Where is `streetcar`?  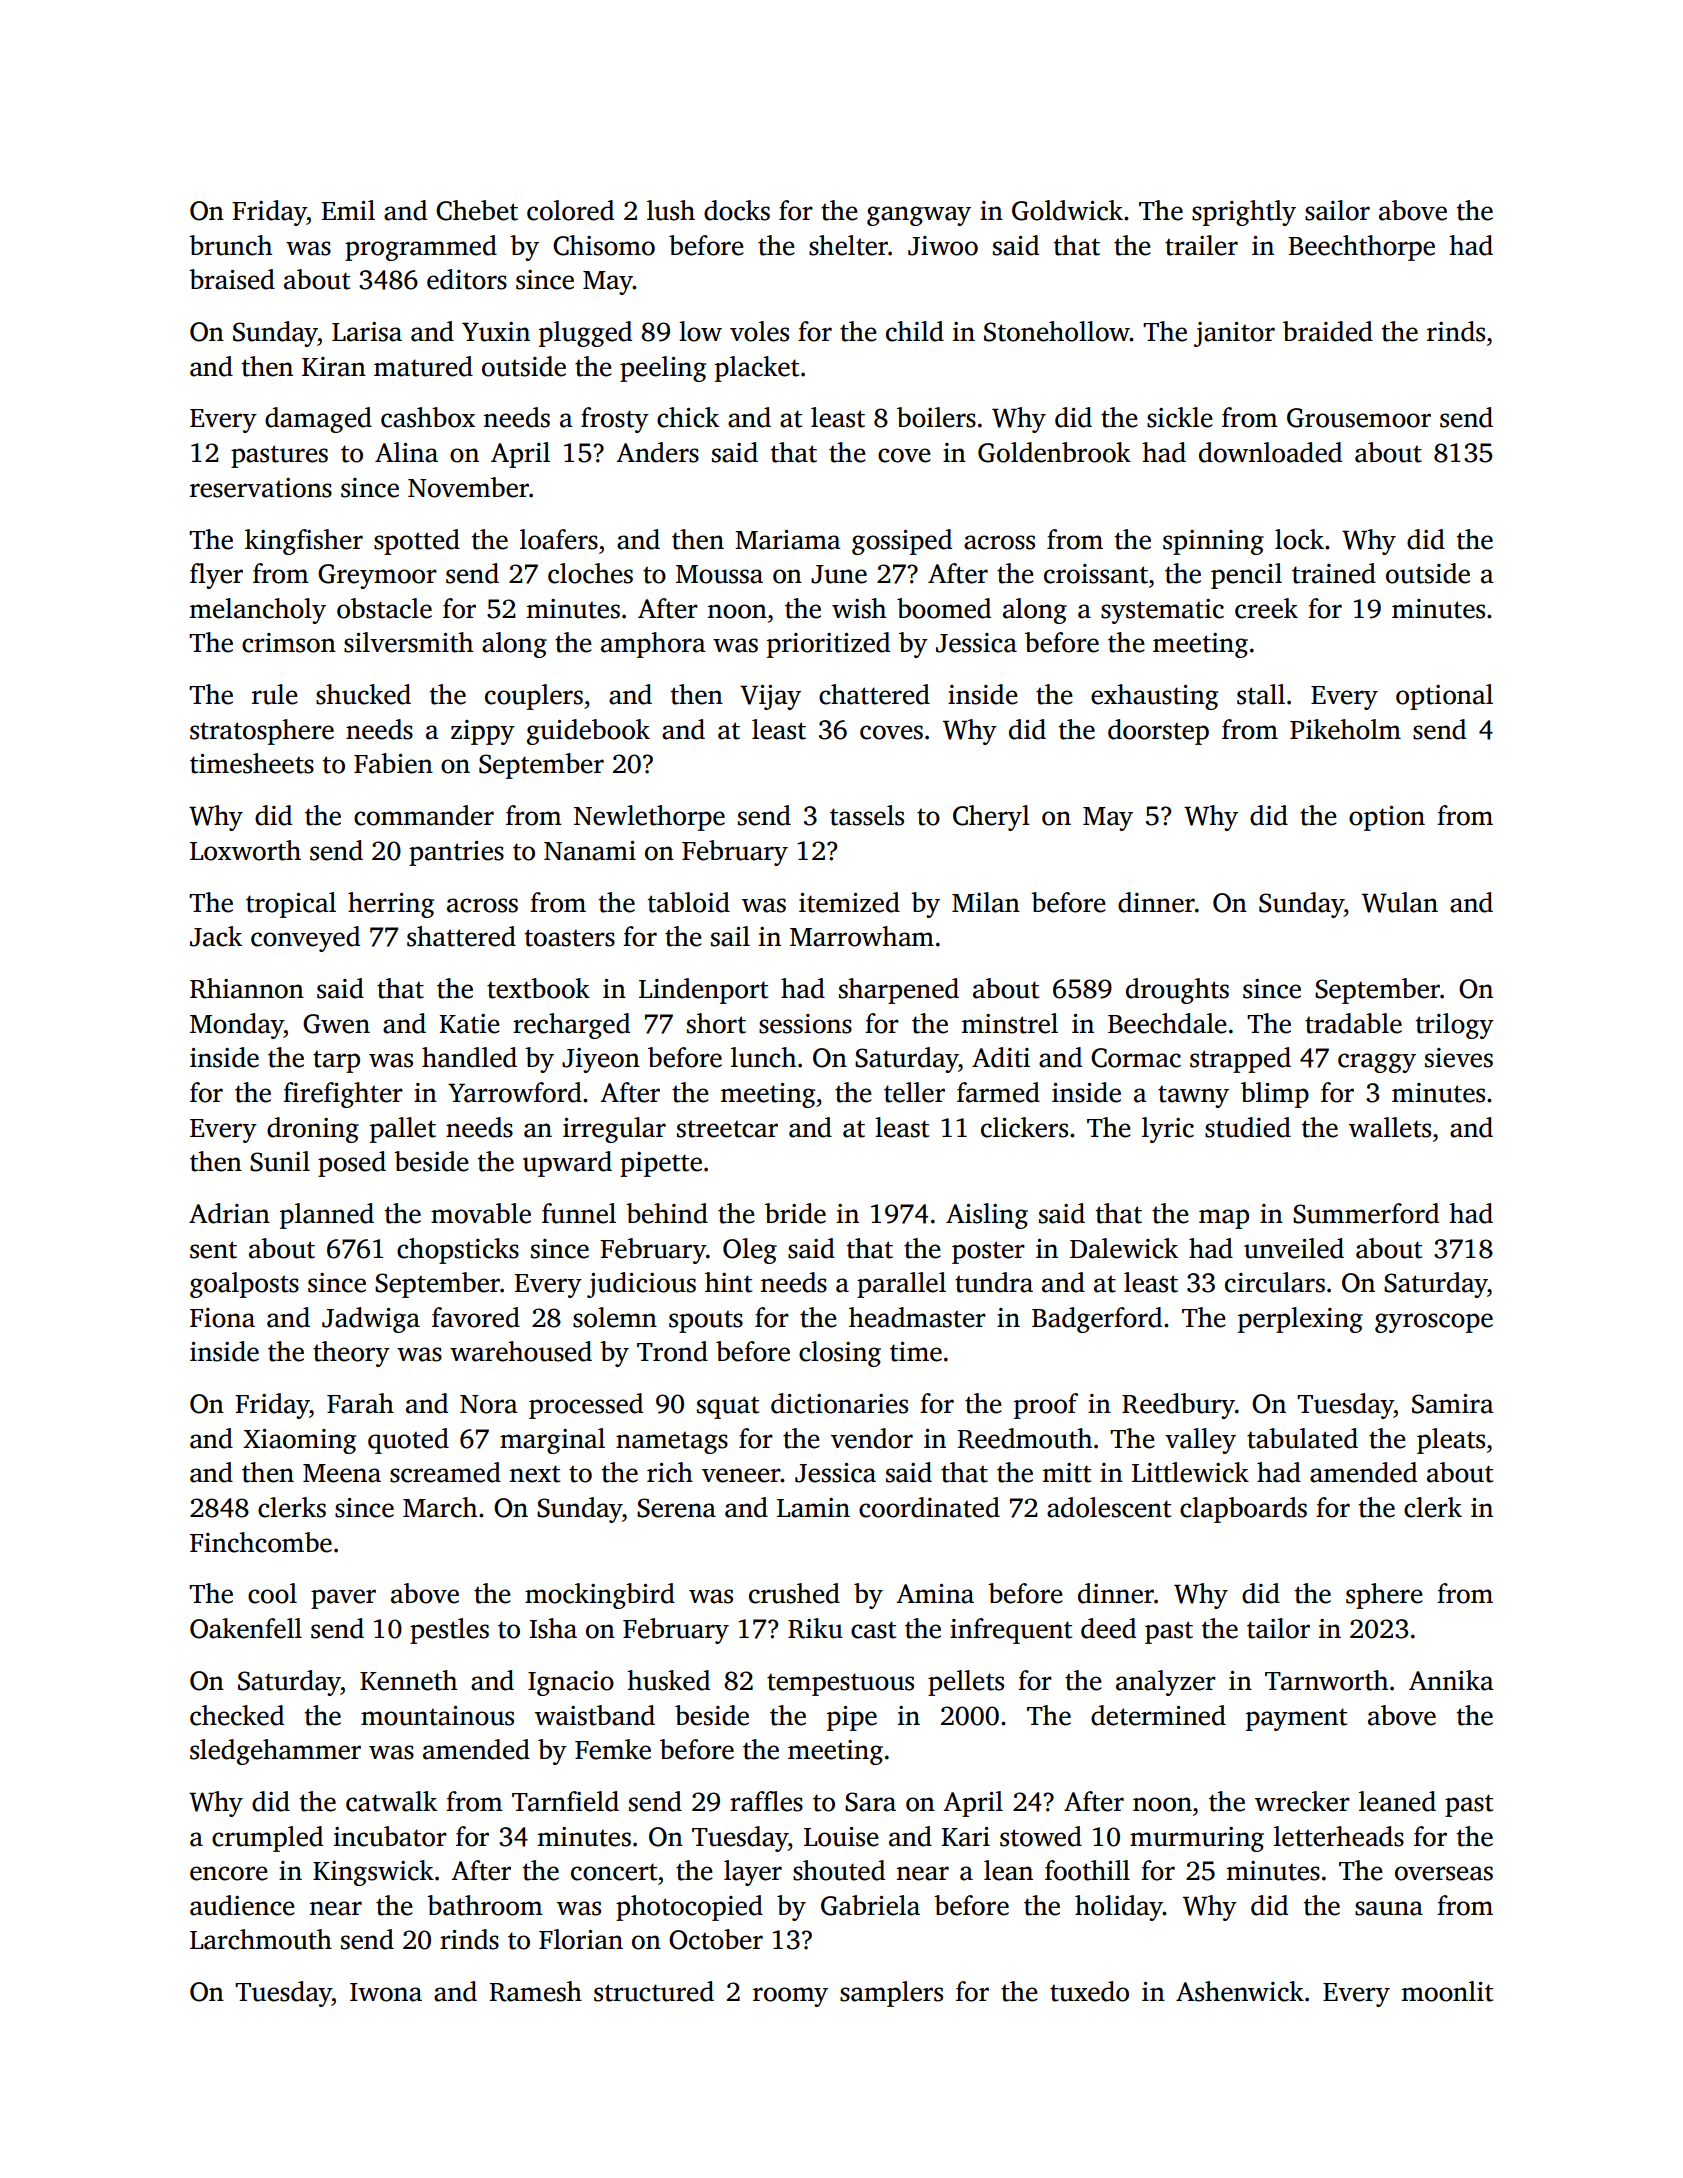 streetcar is located at coordinates (727, 1129).
